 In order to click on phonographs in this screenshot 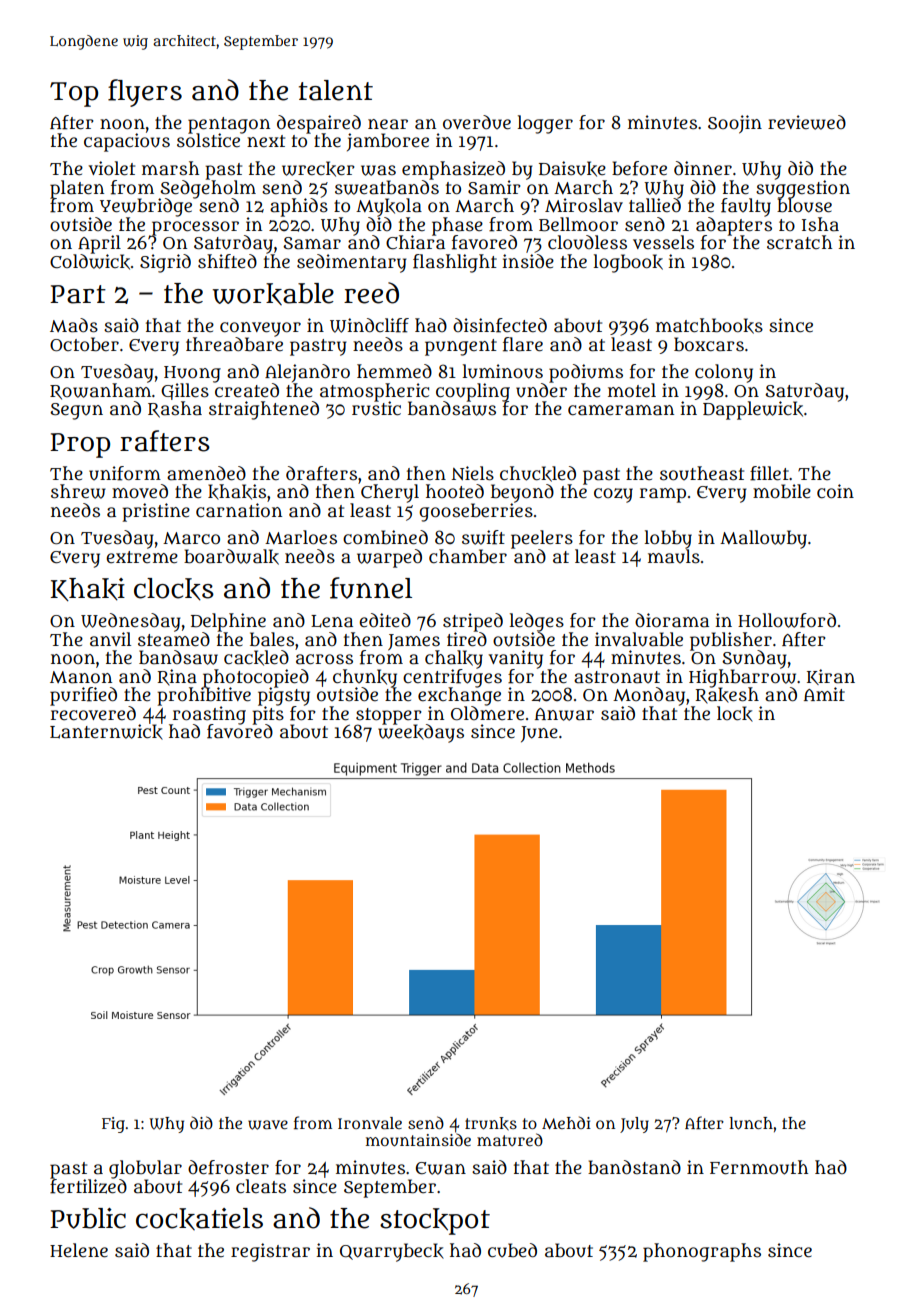, I will do `click(702, 1252)`.
